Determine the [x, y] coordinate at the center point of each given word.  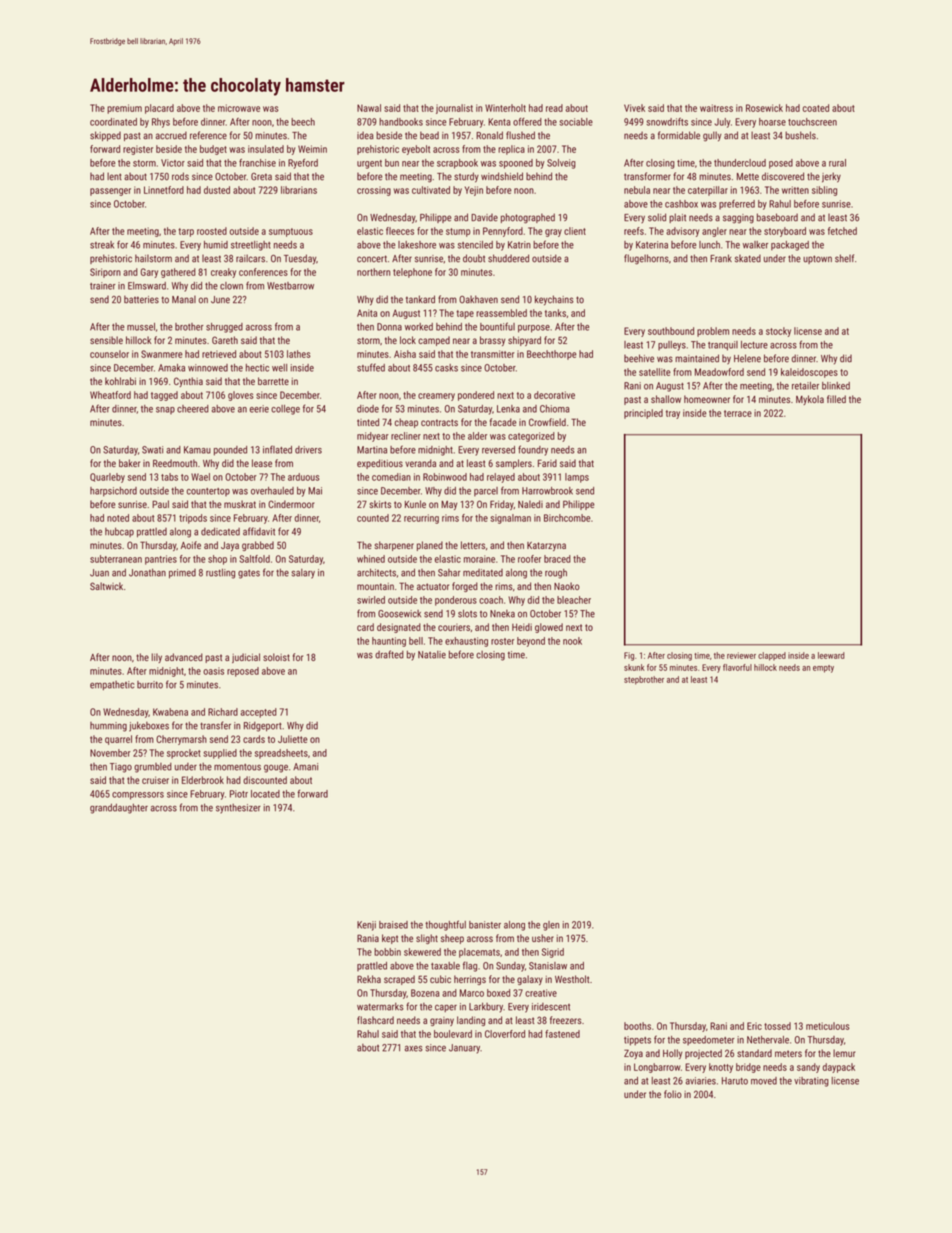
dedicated [220, 531]
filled [836, 399]
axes [414, 1048]
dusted [217, 190]
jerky [831, 177]
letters [473, 545]
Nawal [369, 108]
